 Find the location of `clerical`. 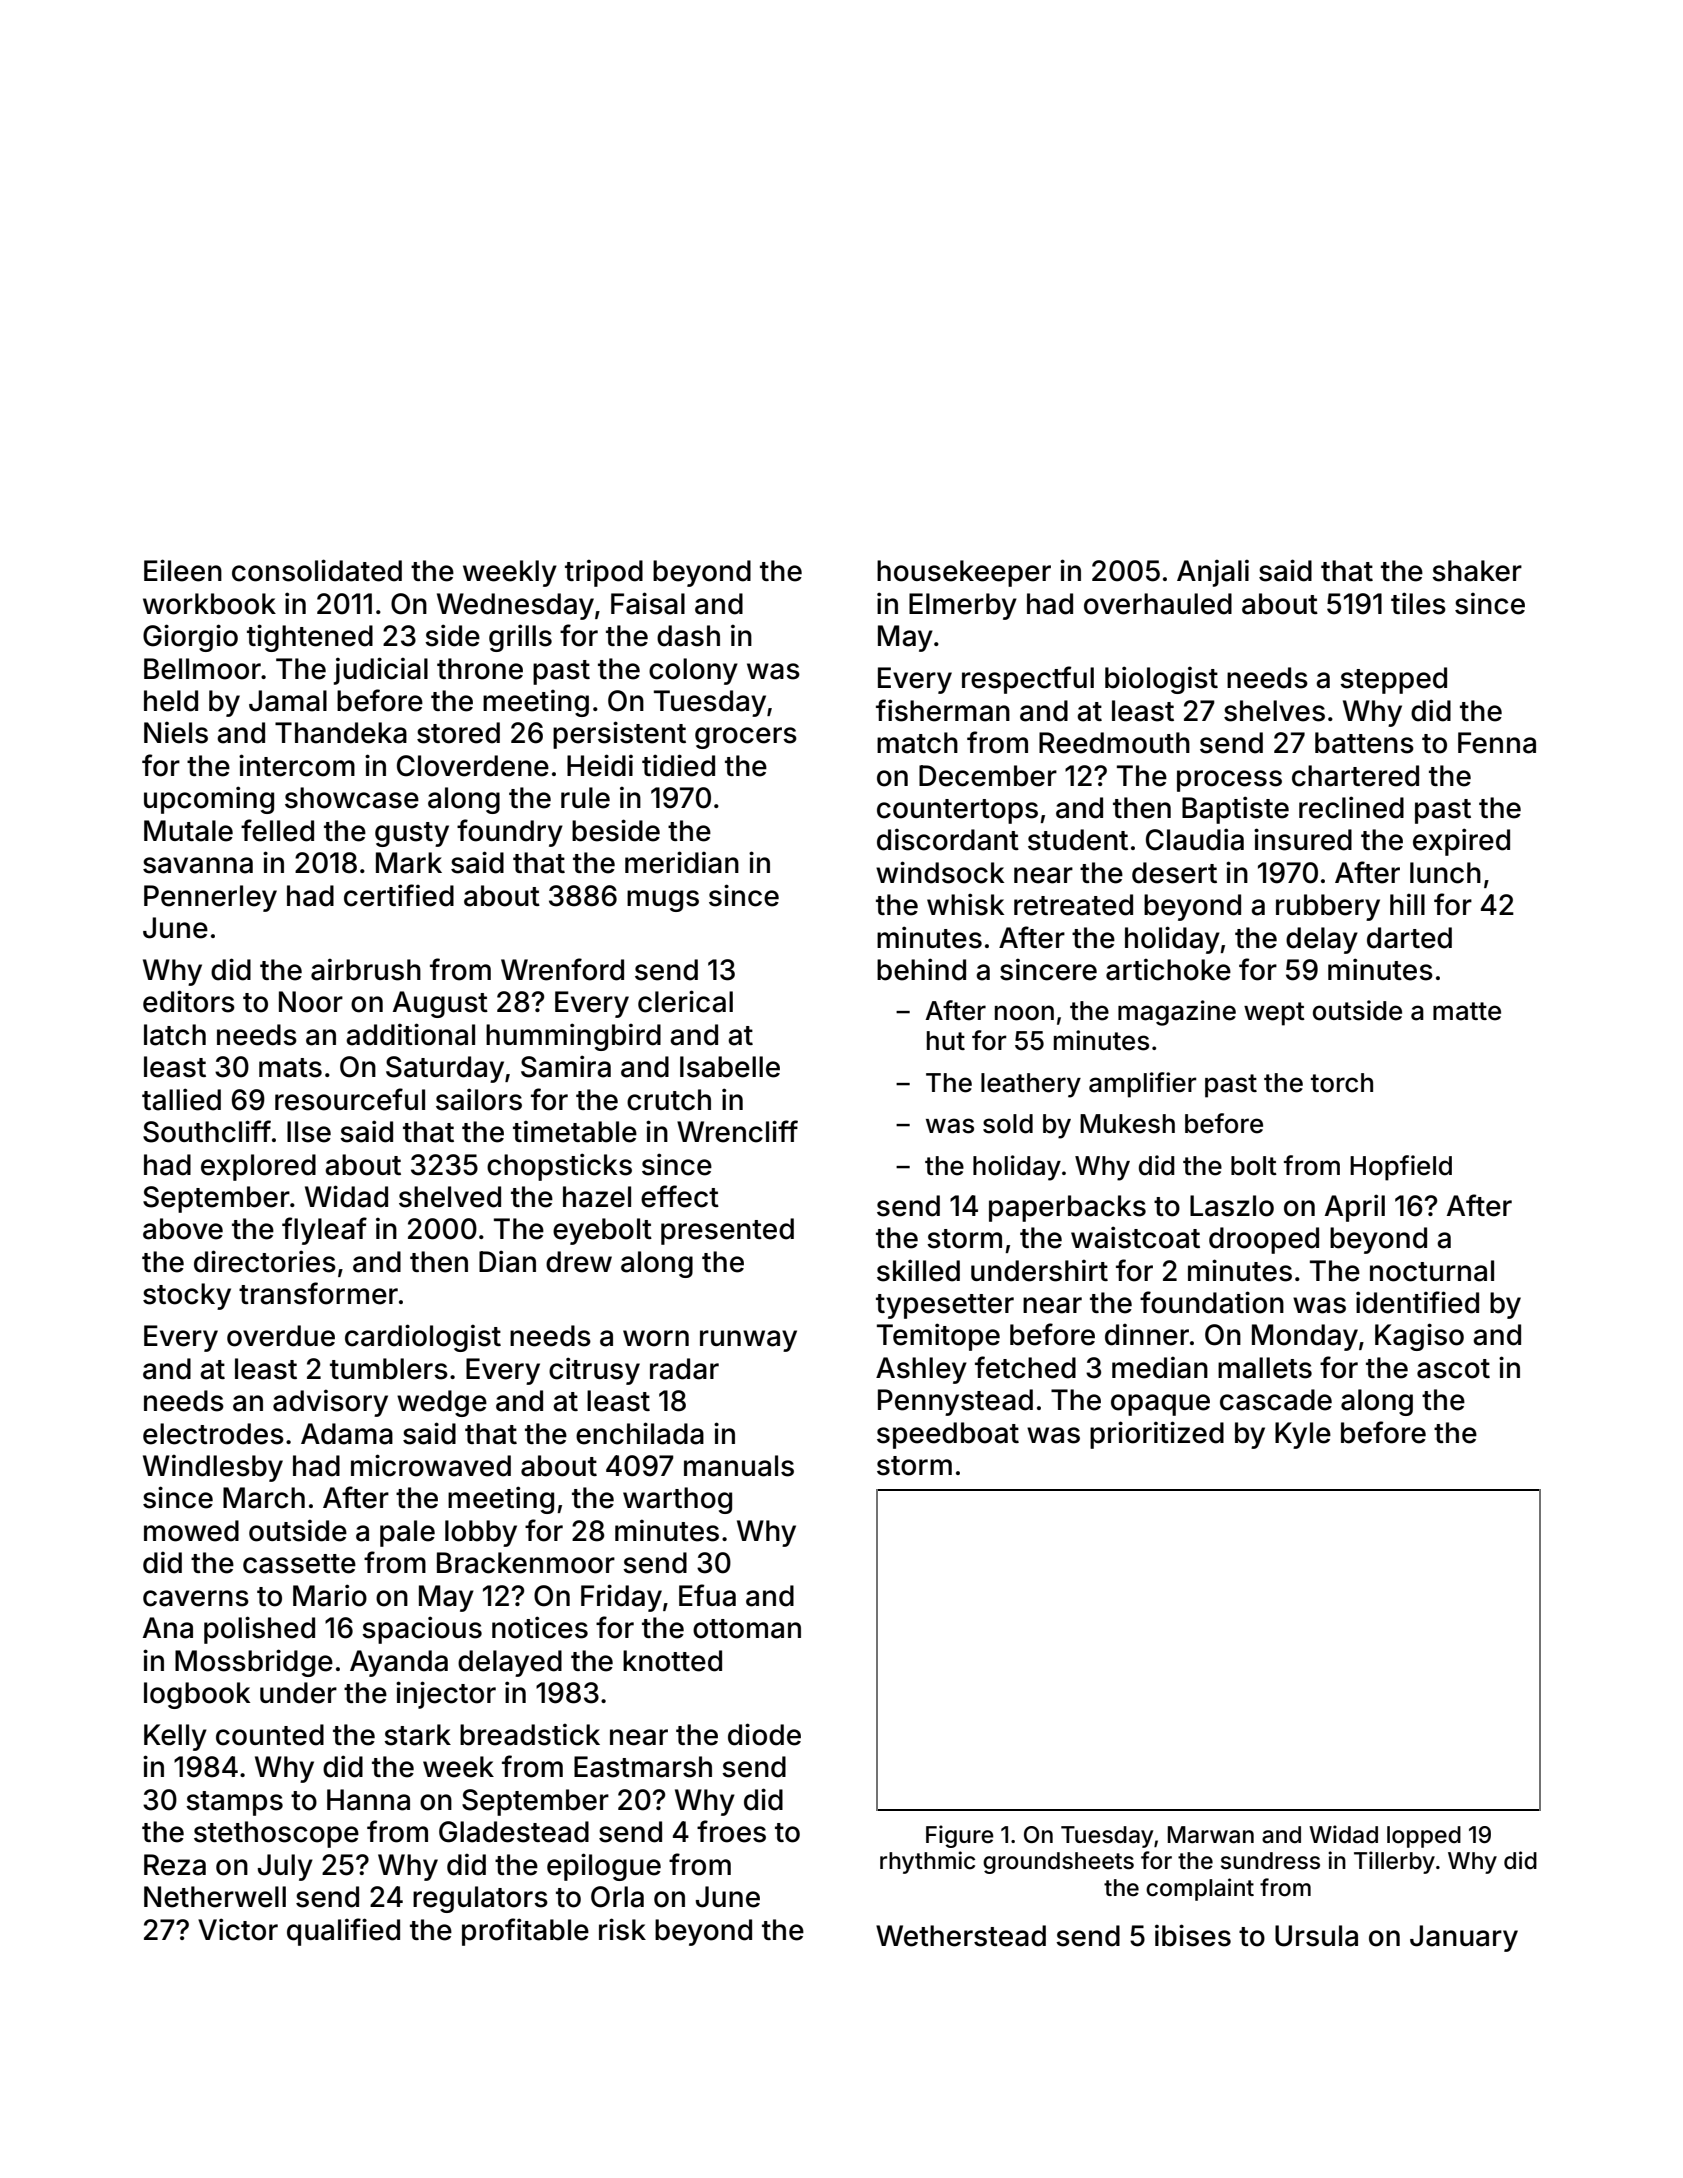

clerical is located at coordinates (685, 1001).
